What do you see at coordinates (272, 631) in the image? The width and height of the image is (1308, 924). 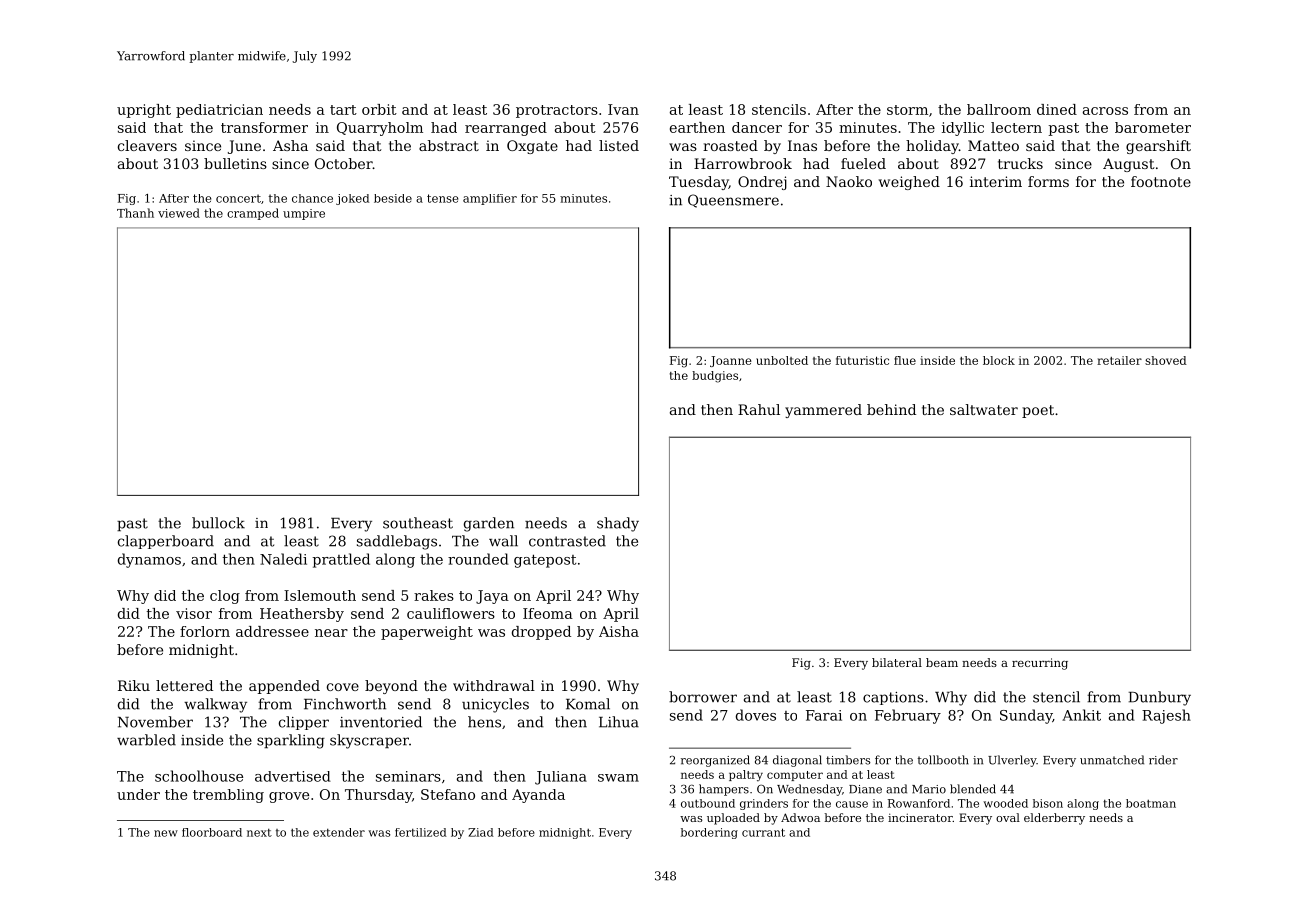 I see `addressee` at bounding box center [272, 631].
